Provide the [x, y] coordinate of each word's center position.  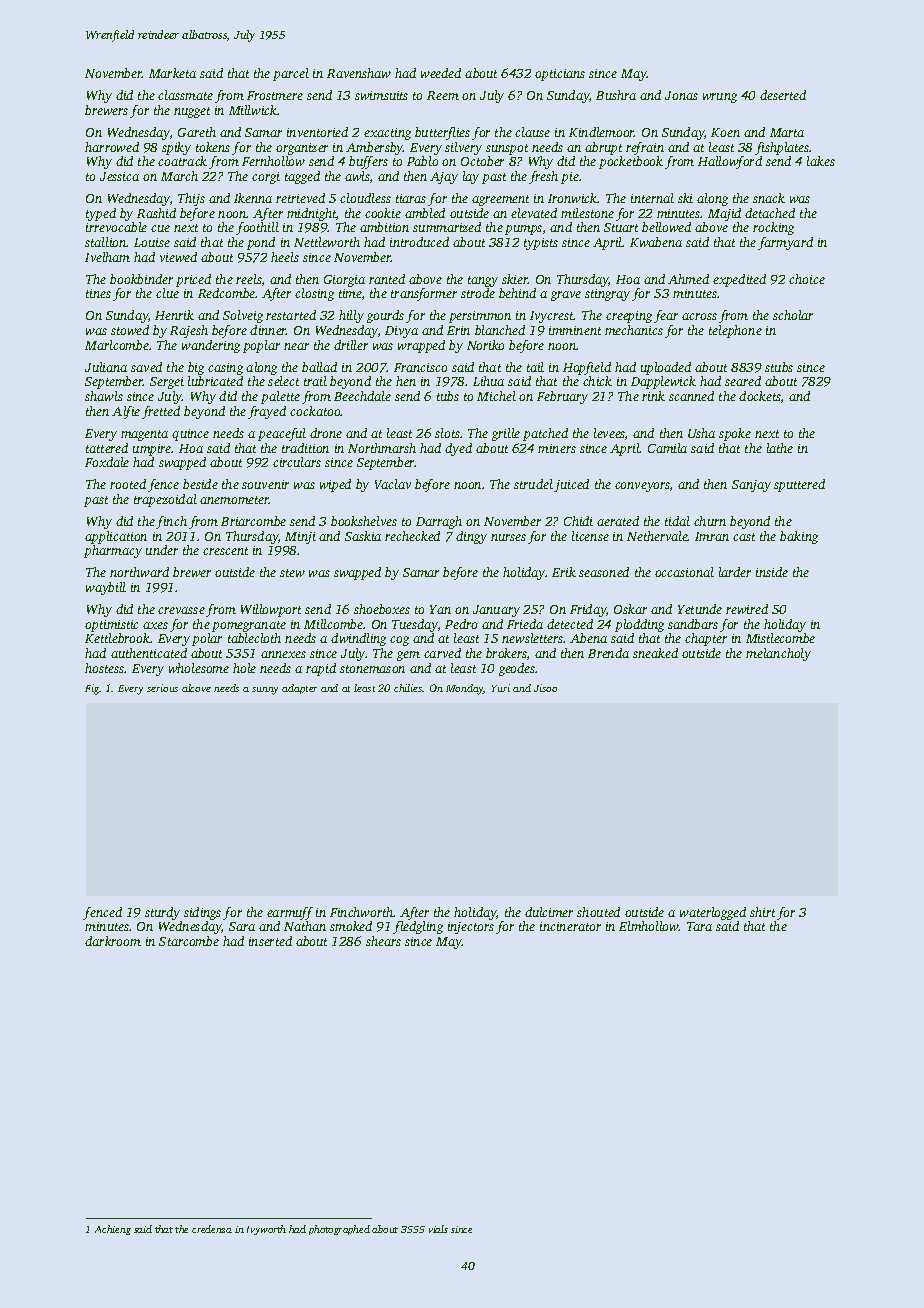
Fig [92, 689]
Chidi [578, 521]
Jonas [681, 95]
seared [743, 381]
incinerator [570, 926]
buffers [368, 162]
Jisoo [545, 688]
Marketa [172, 73]
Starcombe [189, 941]
